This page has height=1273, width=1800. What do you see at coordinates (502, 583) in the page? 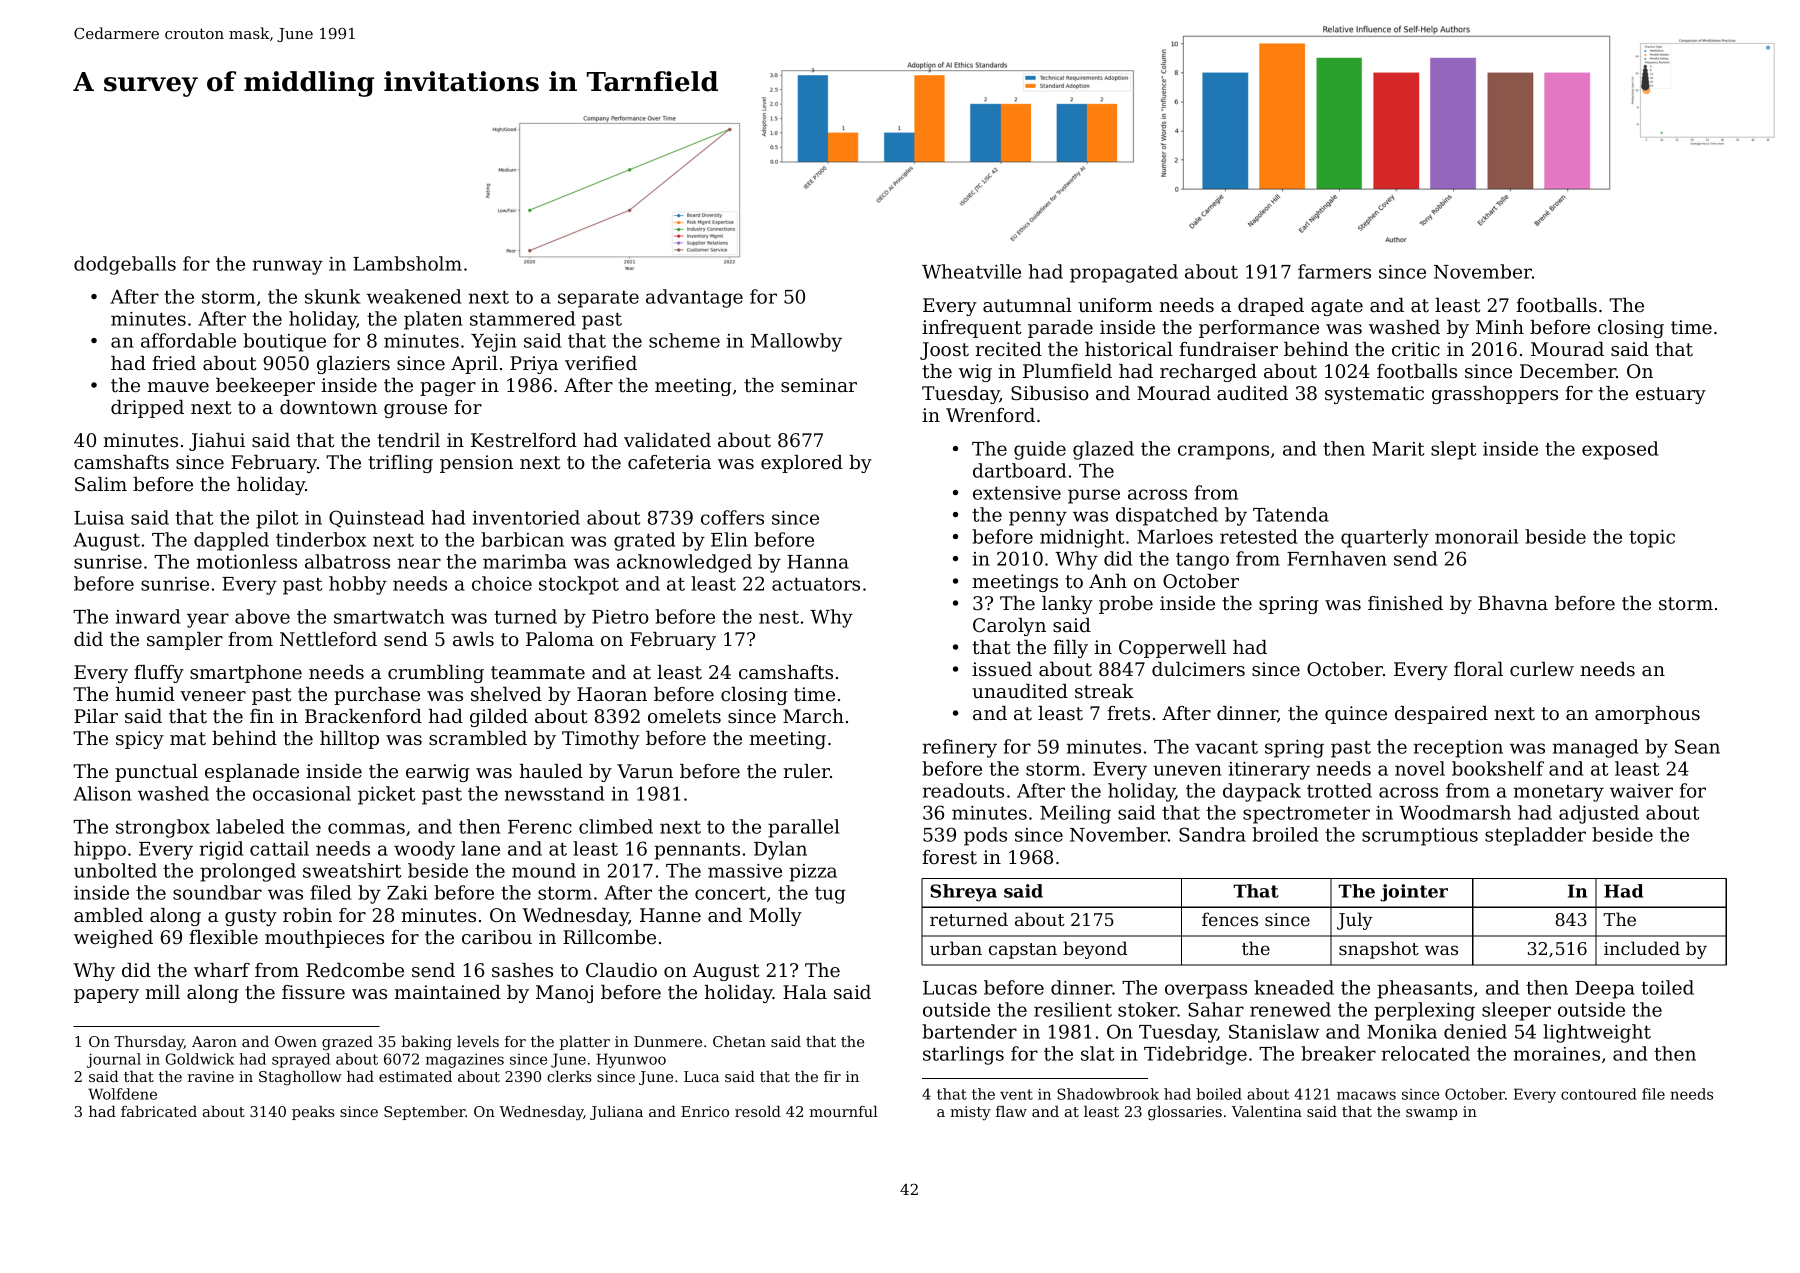
I see `choice` at bounding box center [502, 583].
